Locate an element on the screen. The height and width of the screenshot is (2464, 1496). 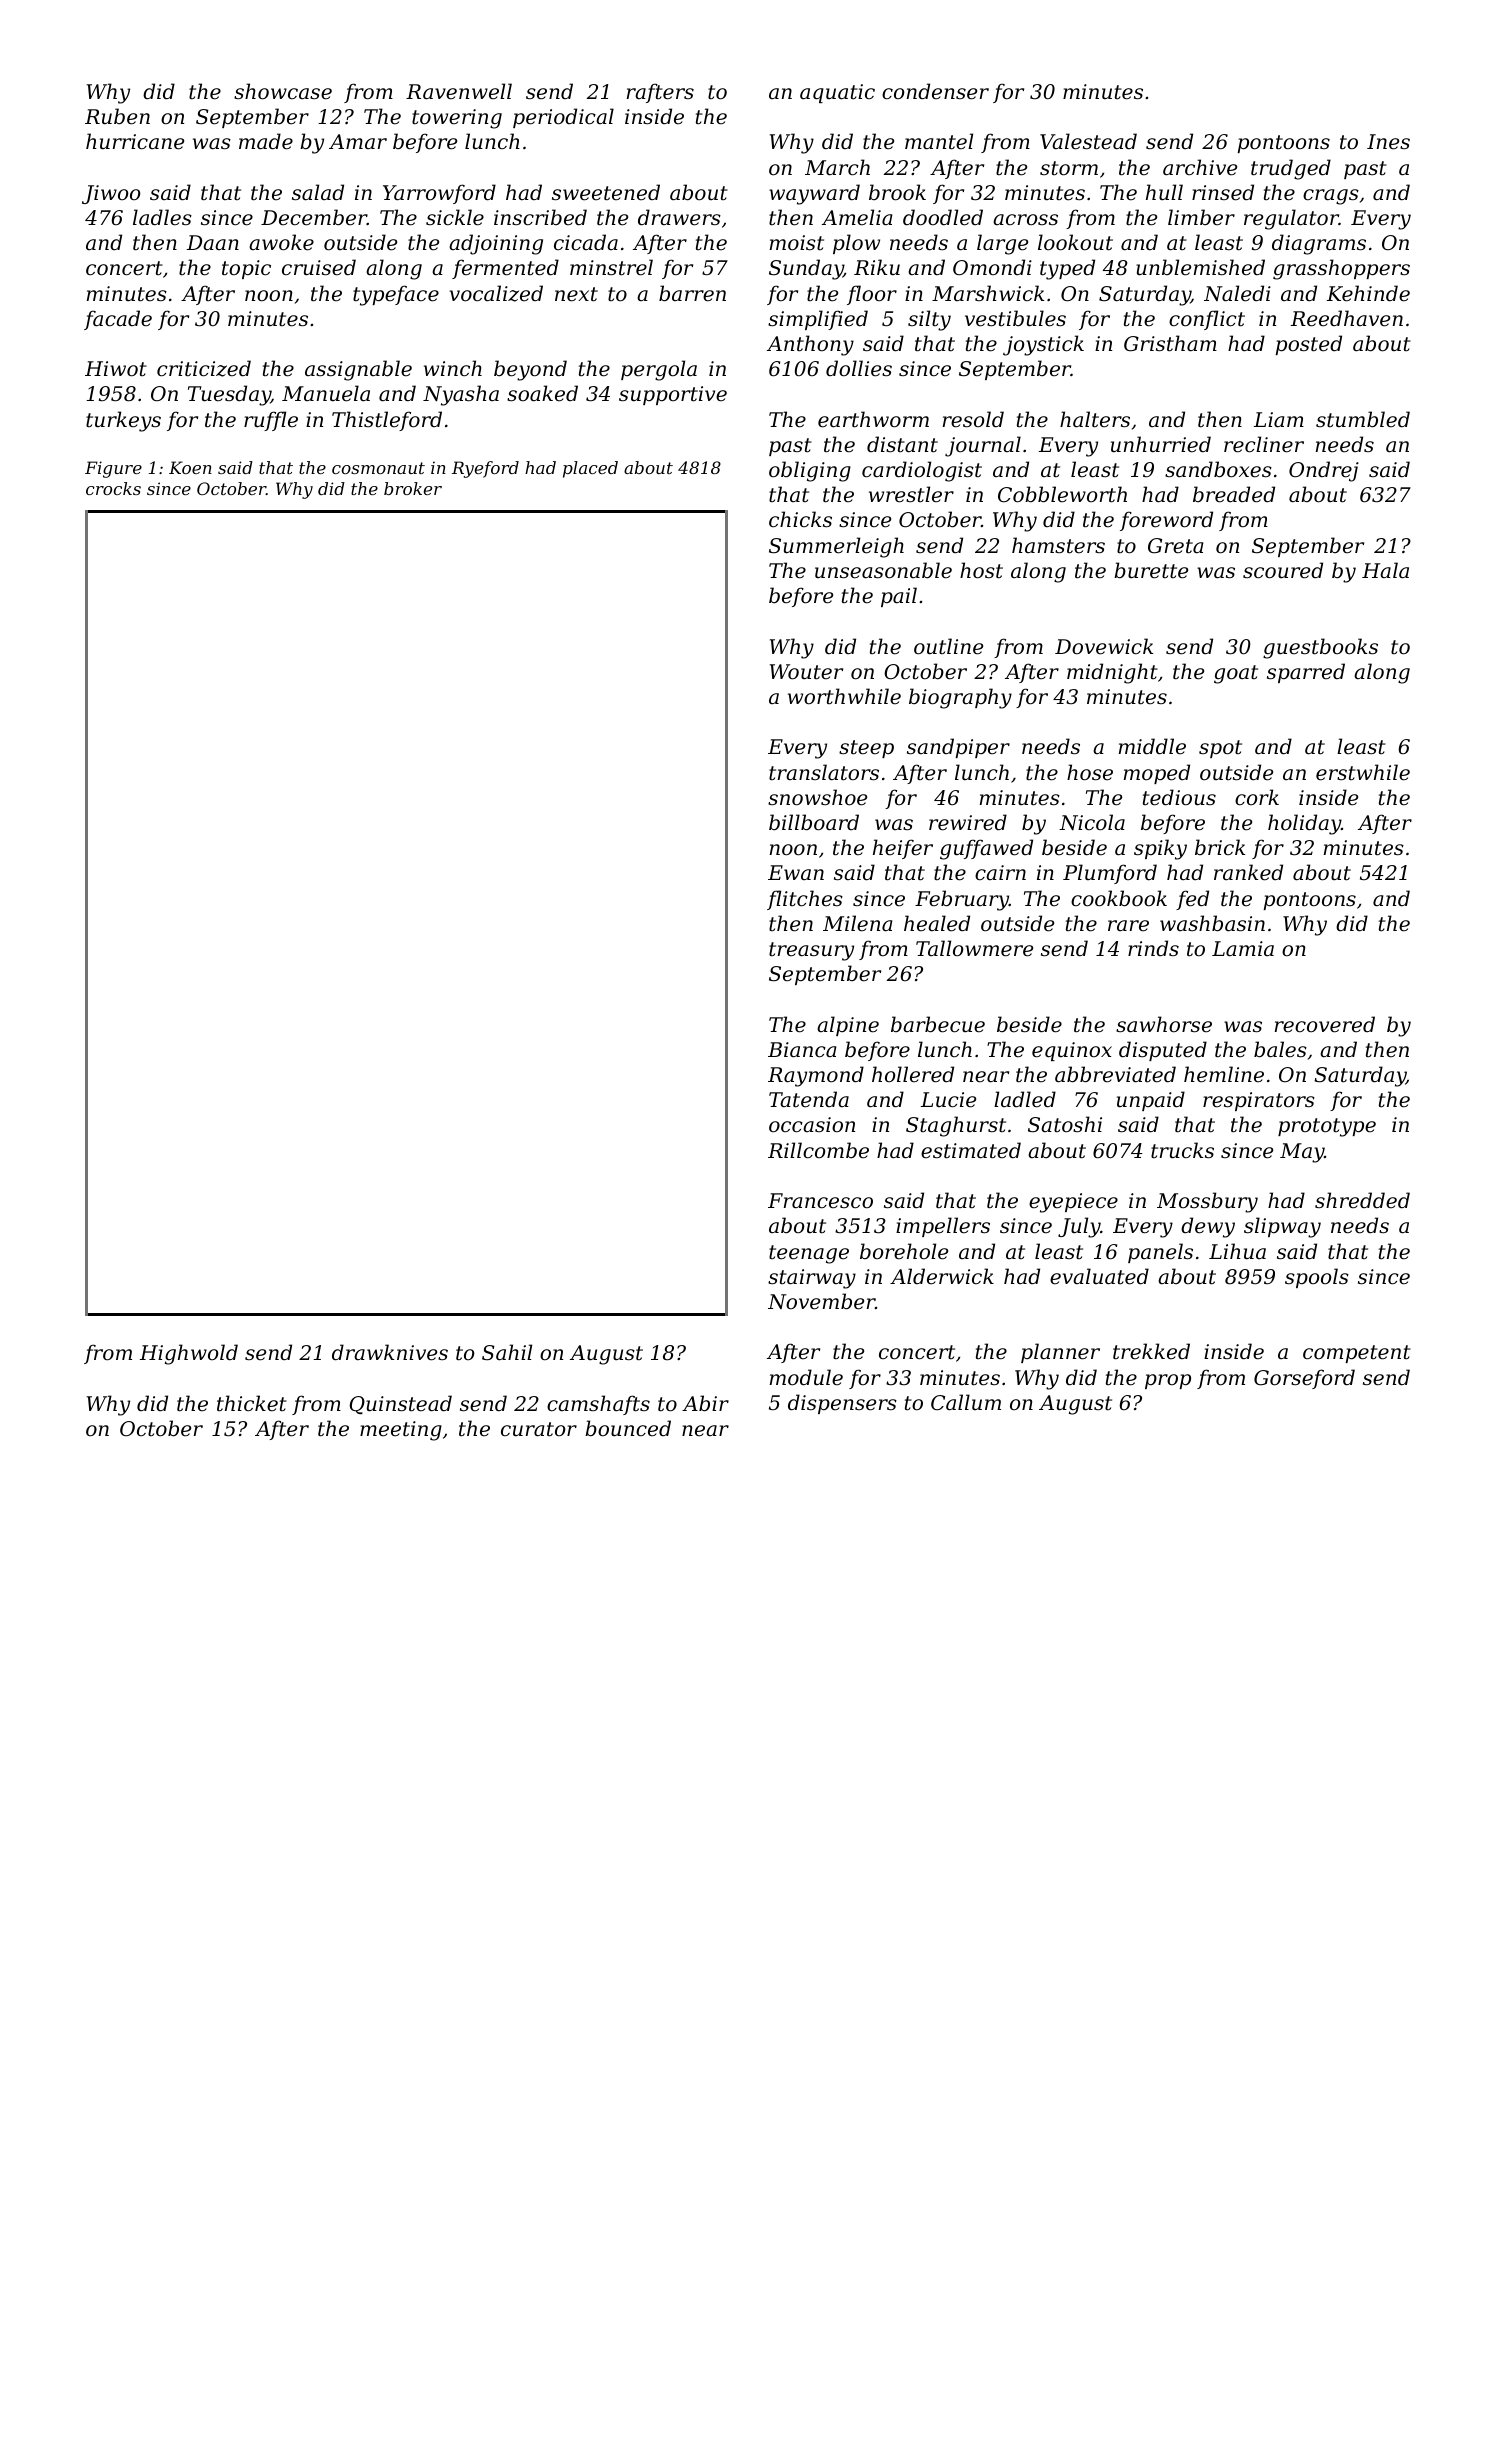
drawknives is located at coordinates (390, 1352).
